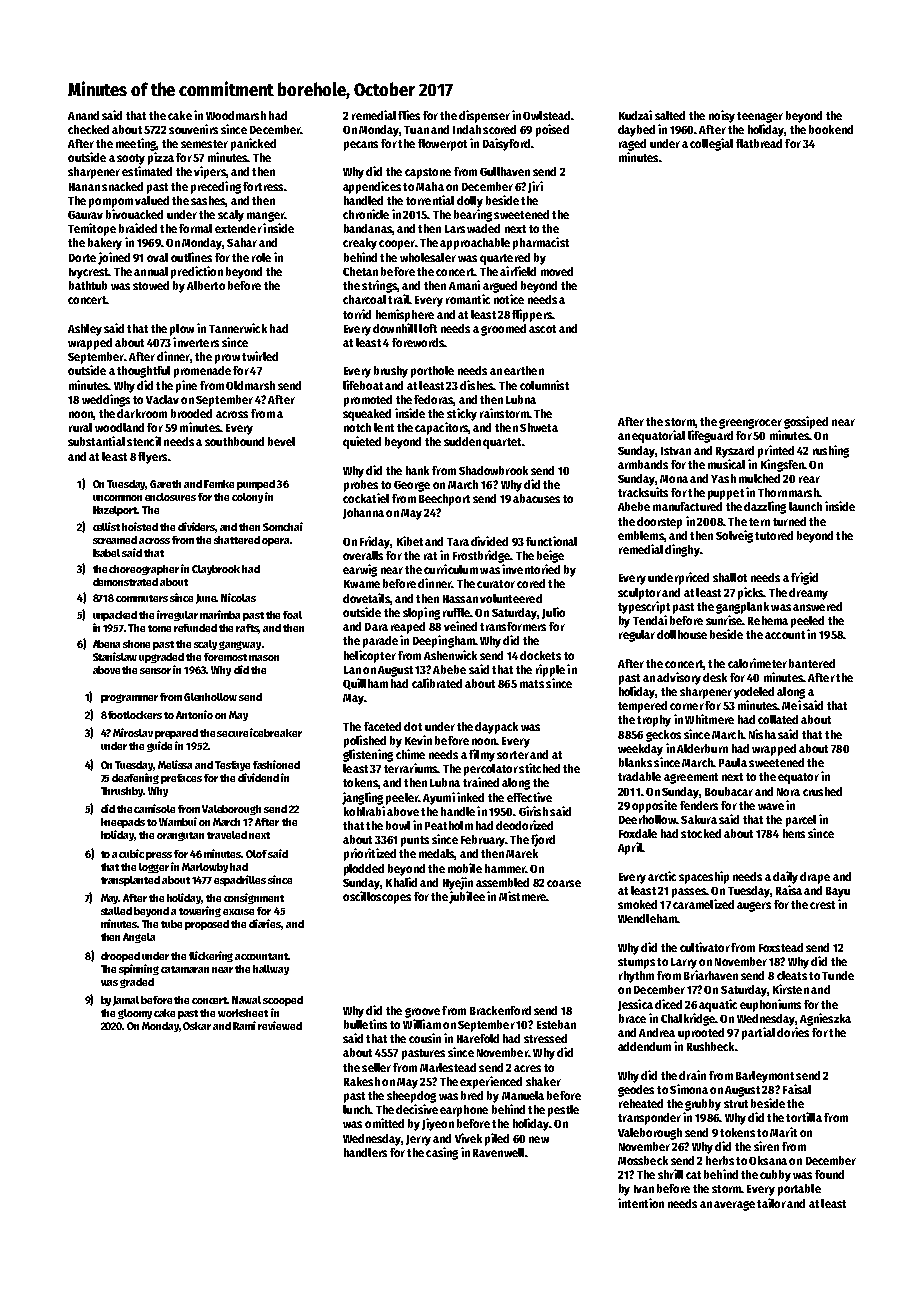 This screenshot has height=1308, width=924. I want to click on Oskar, so click(197, 1026).
